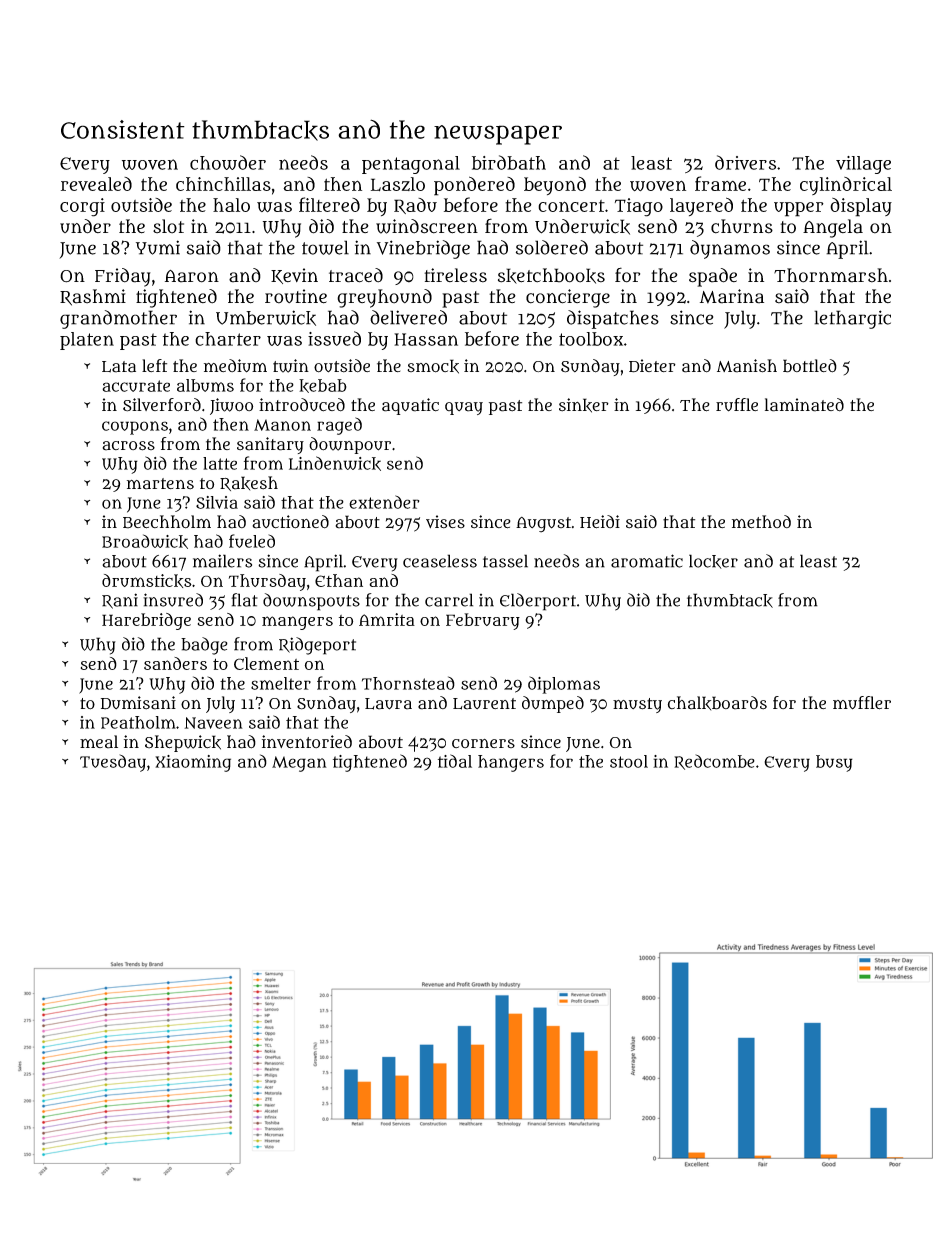 The width and height of the screenshot is (952, 1233). I want to click on sinker, so click(584, 405).
